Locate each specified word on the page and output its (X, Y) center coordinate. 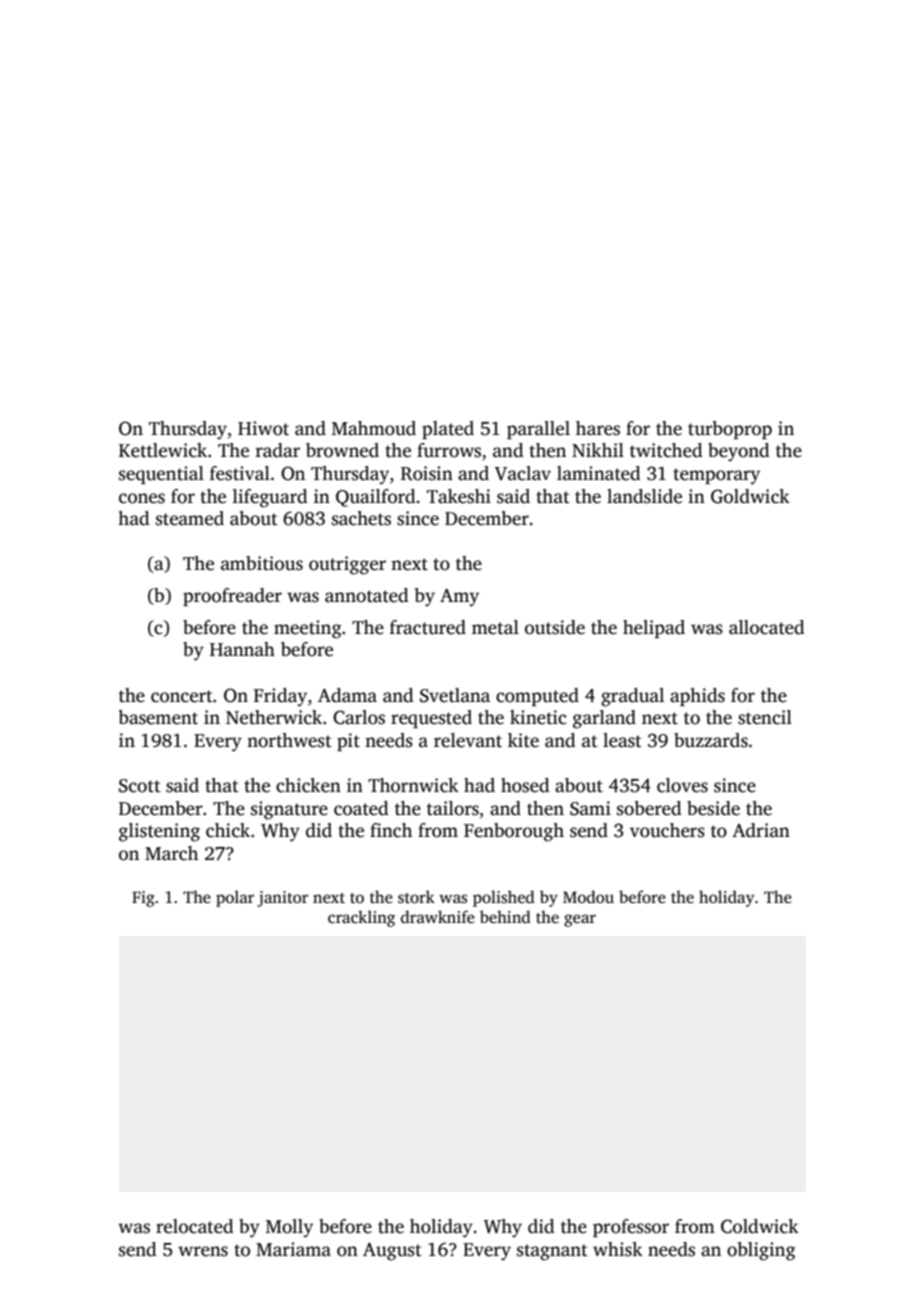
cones (142, 498)
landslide (644, 496)
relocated (195, 1226)
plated (448, 430)
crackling (361, 918)
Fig (143, 899)
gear (580, 920)
